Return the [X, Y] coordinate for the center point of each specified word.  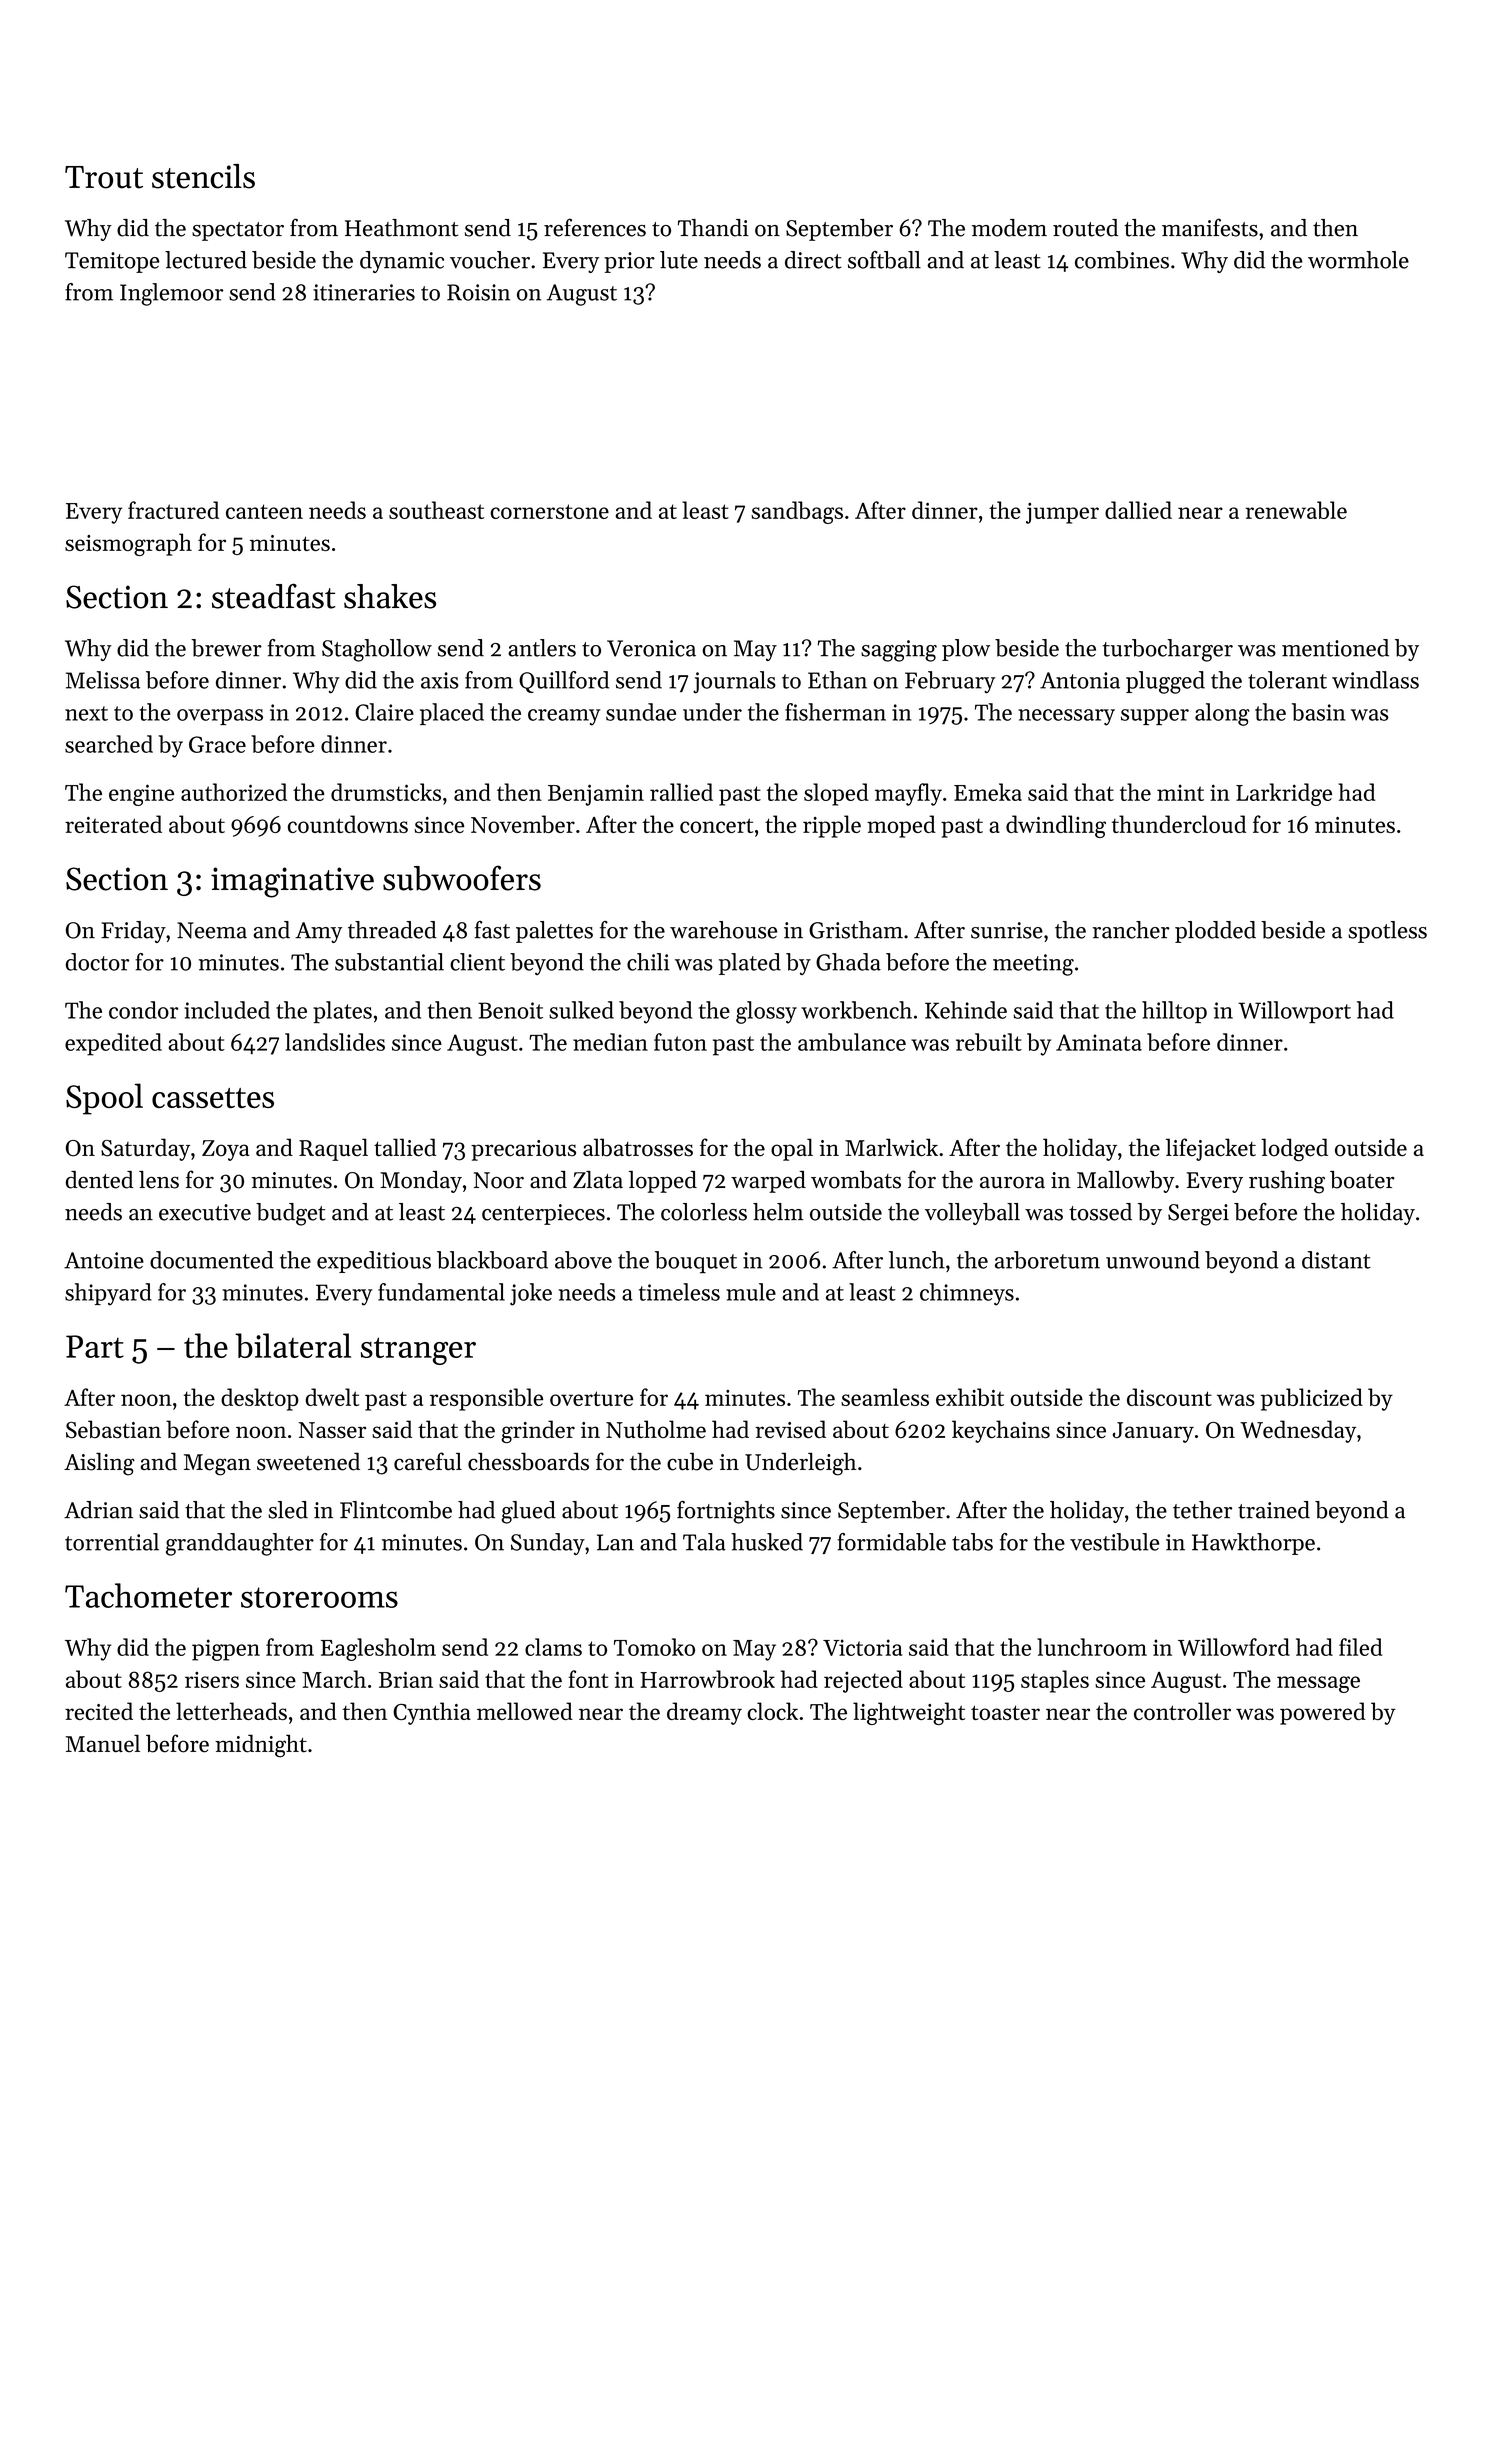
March [334, 1679]
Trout [104, 177]
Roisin [478, 292]
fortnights [726, 1512]
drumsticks [386, 792]
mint [1180, 792]
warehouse [723, 930]
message [1318, 1684]
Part [95, 1346]
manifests [1210, 227]
